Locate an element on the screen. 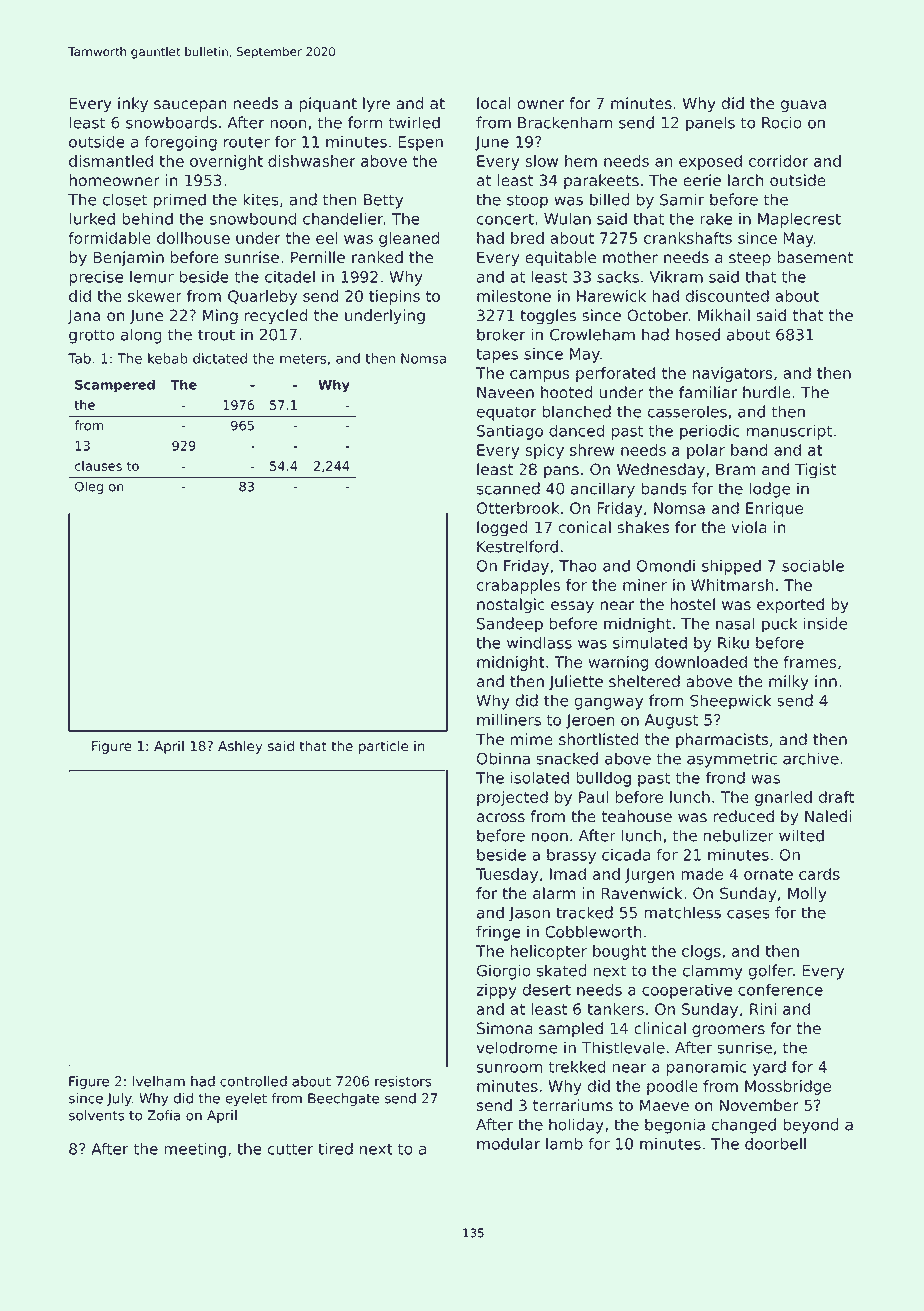 The width and height of the screenshot is (924, 1311). piquant is located at coordinates (328, 105).
